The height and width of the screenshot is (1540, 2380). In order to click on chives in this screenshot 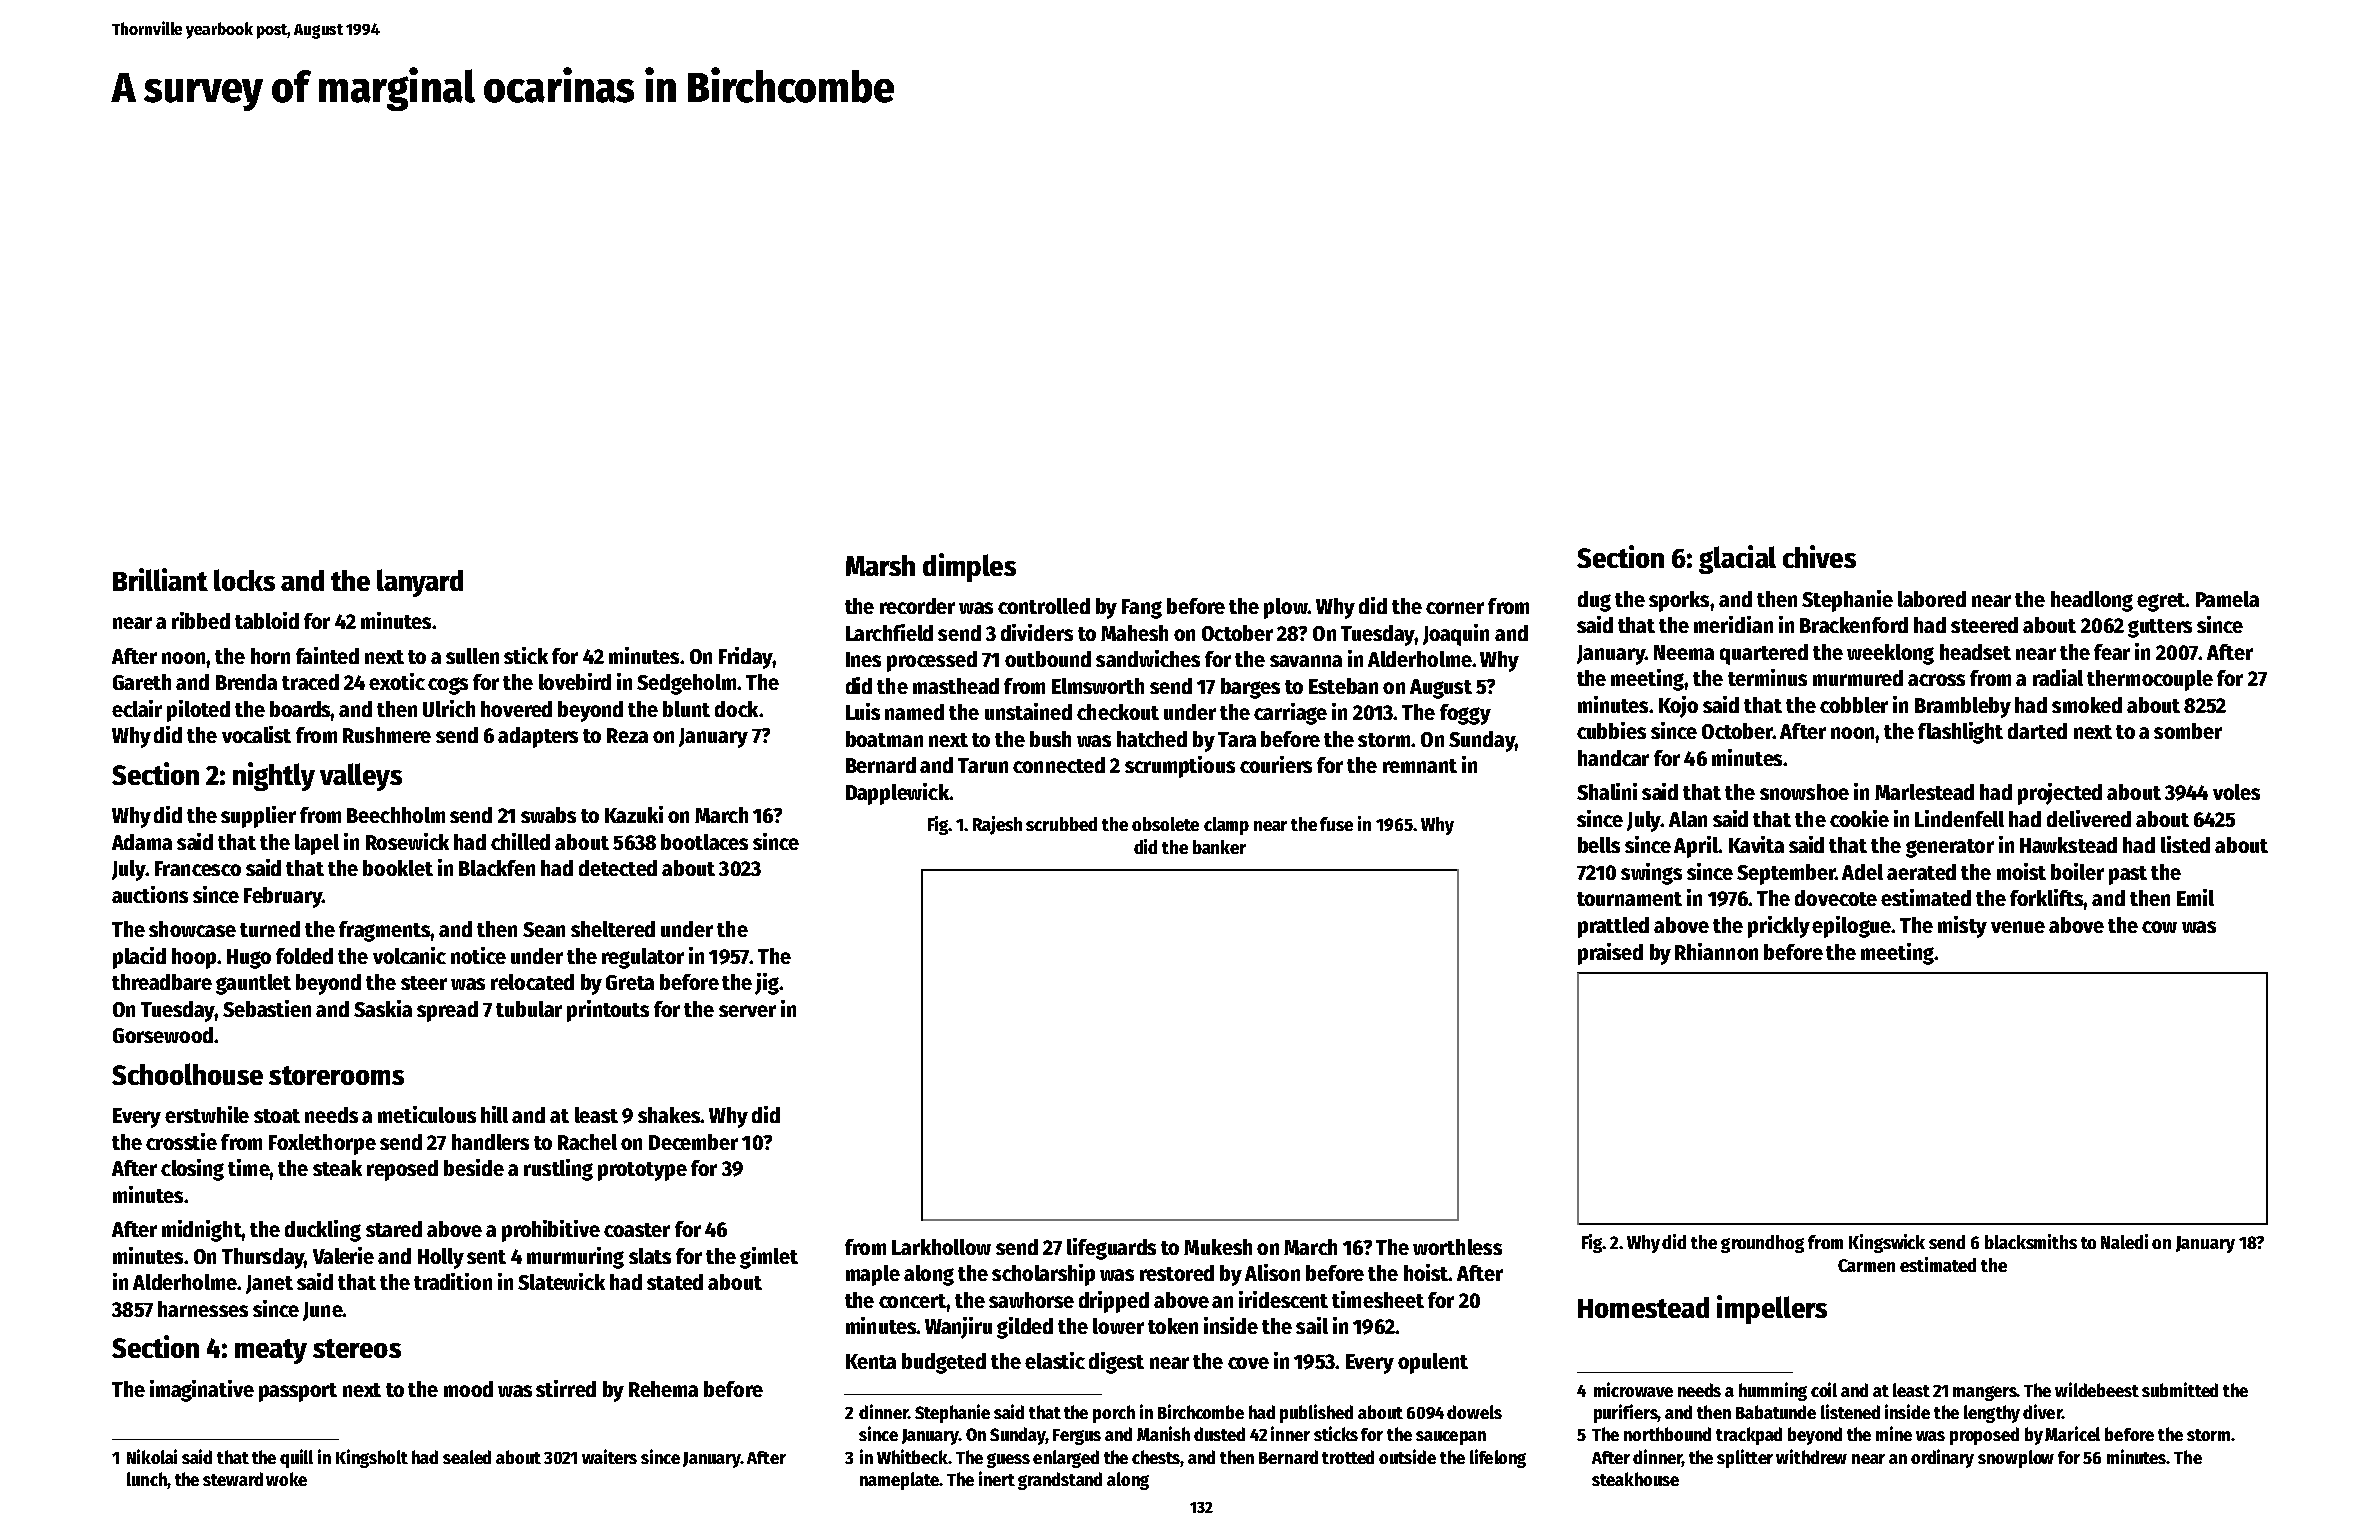, I will do `click(1819, 556)`.
